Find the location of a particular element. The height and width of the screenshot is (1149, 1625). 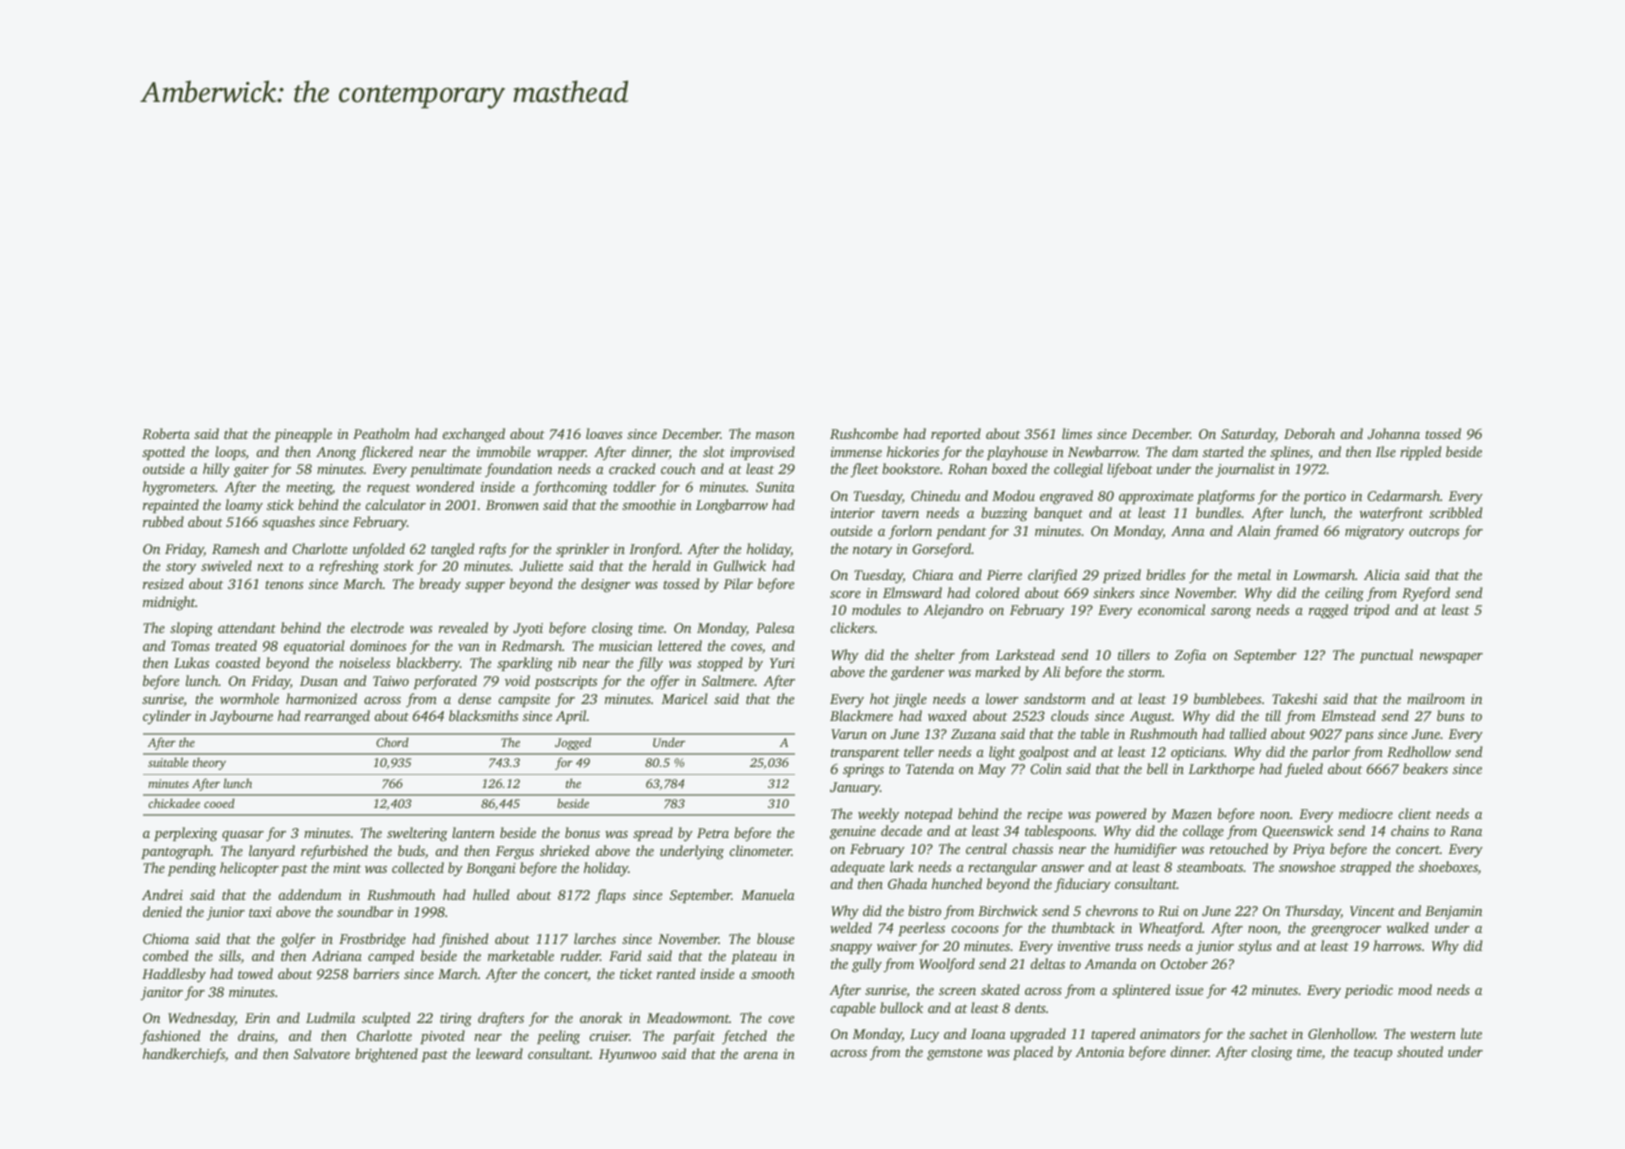

Jaybourne is located at coordinates (241, 717).
